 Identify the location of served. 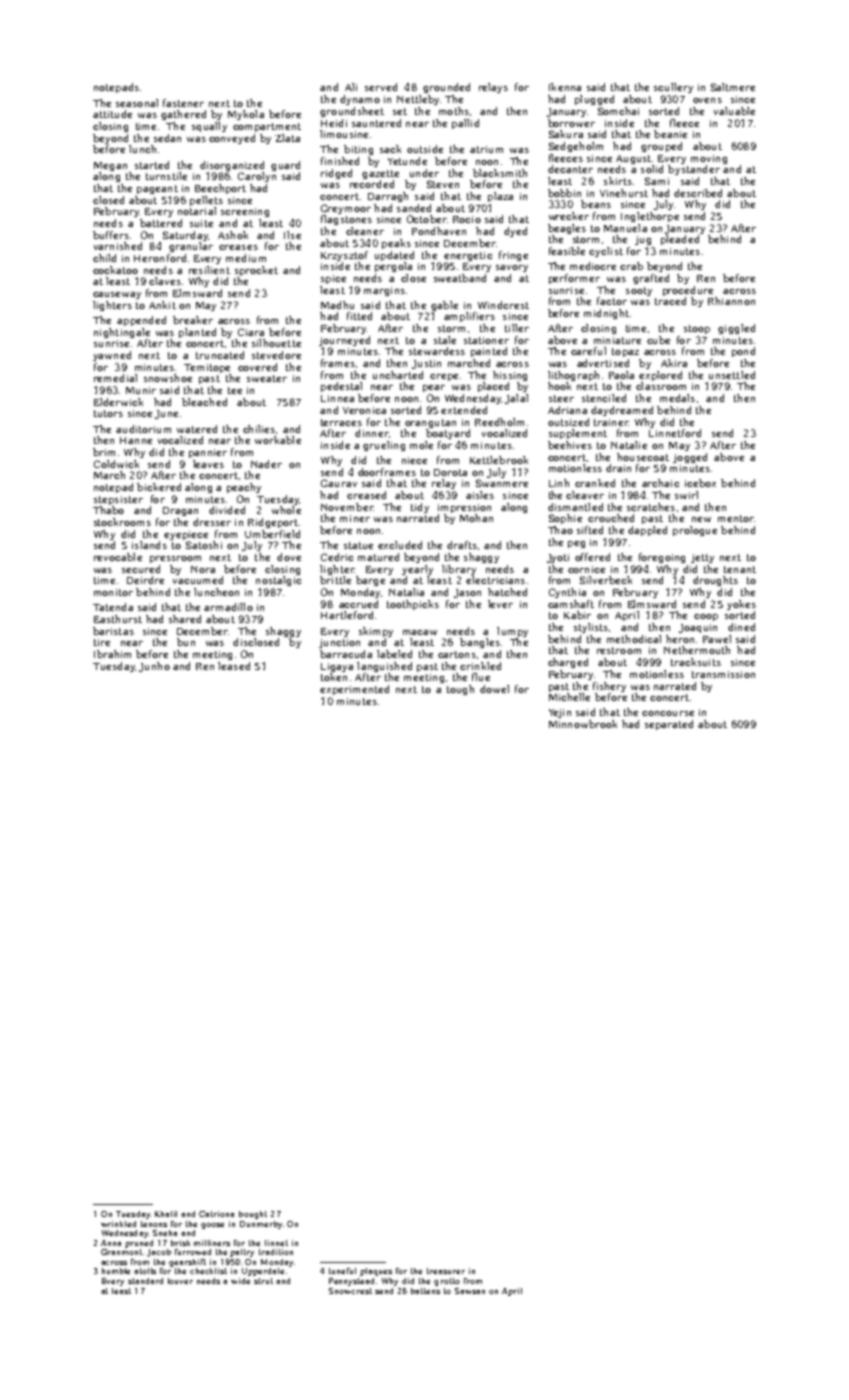
(381, 87).
